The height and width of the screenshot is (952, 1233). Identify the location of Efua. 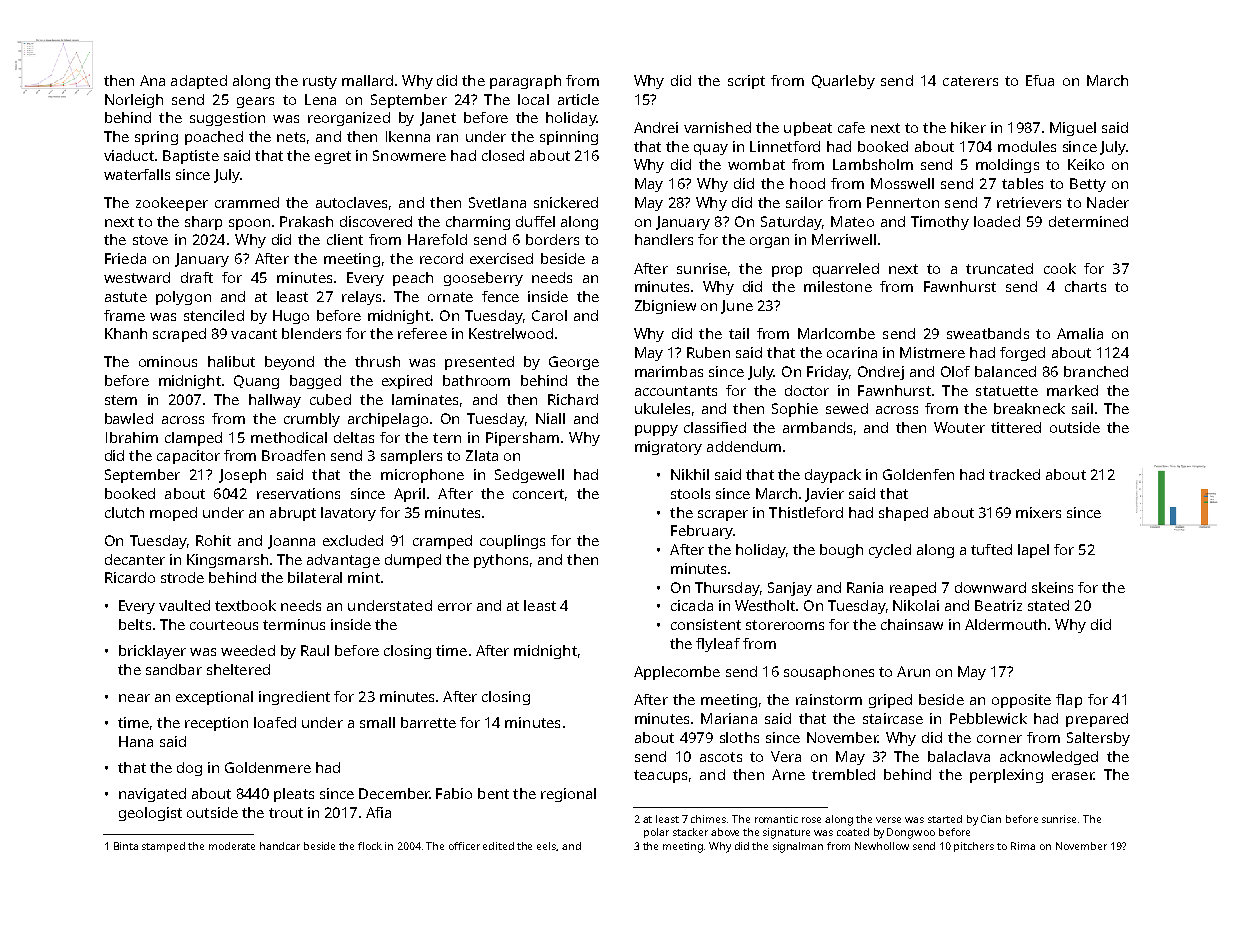
(1040, 80).
